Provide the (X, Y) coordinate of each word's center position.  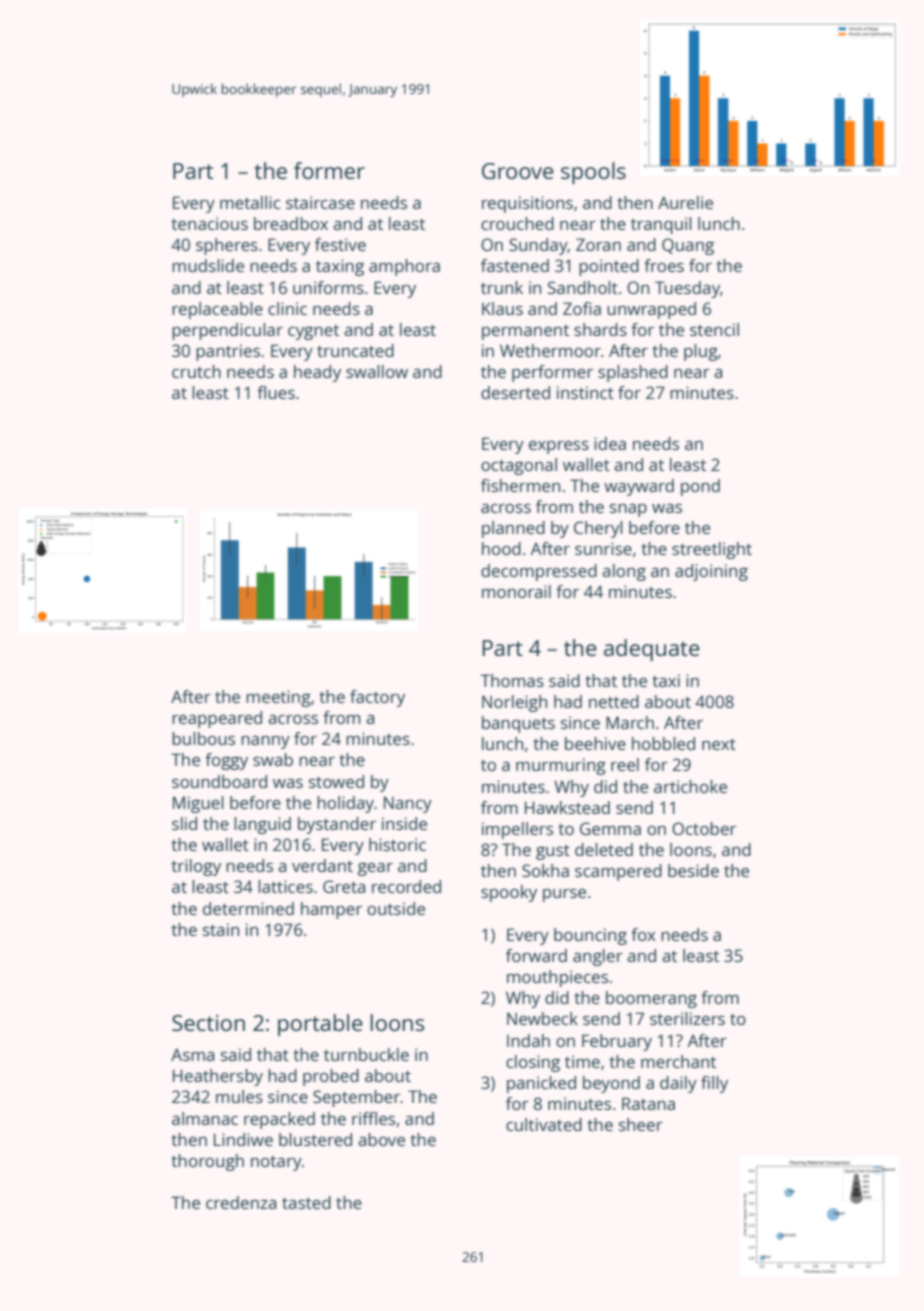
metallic (250, 202)
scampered (618, 872)
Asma (192, 1054)
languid (262, 825)
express (559, 447)
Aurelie (685, 202)
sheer (641, 1124)
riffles (373, 1118)
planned (513, 529)
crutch (196, 371)
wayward (639, 487)
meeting (278, 698)
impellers (517, 830)
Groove (518, 171)
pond (700, 487)
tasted (306, 1202)
